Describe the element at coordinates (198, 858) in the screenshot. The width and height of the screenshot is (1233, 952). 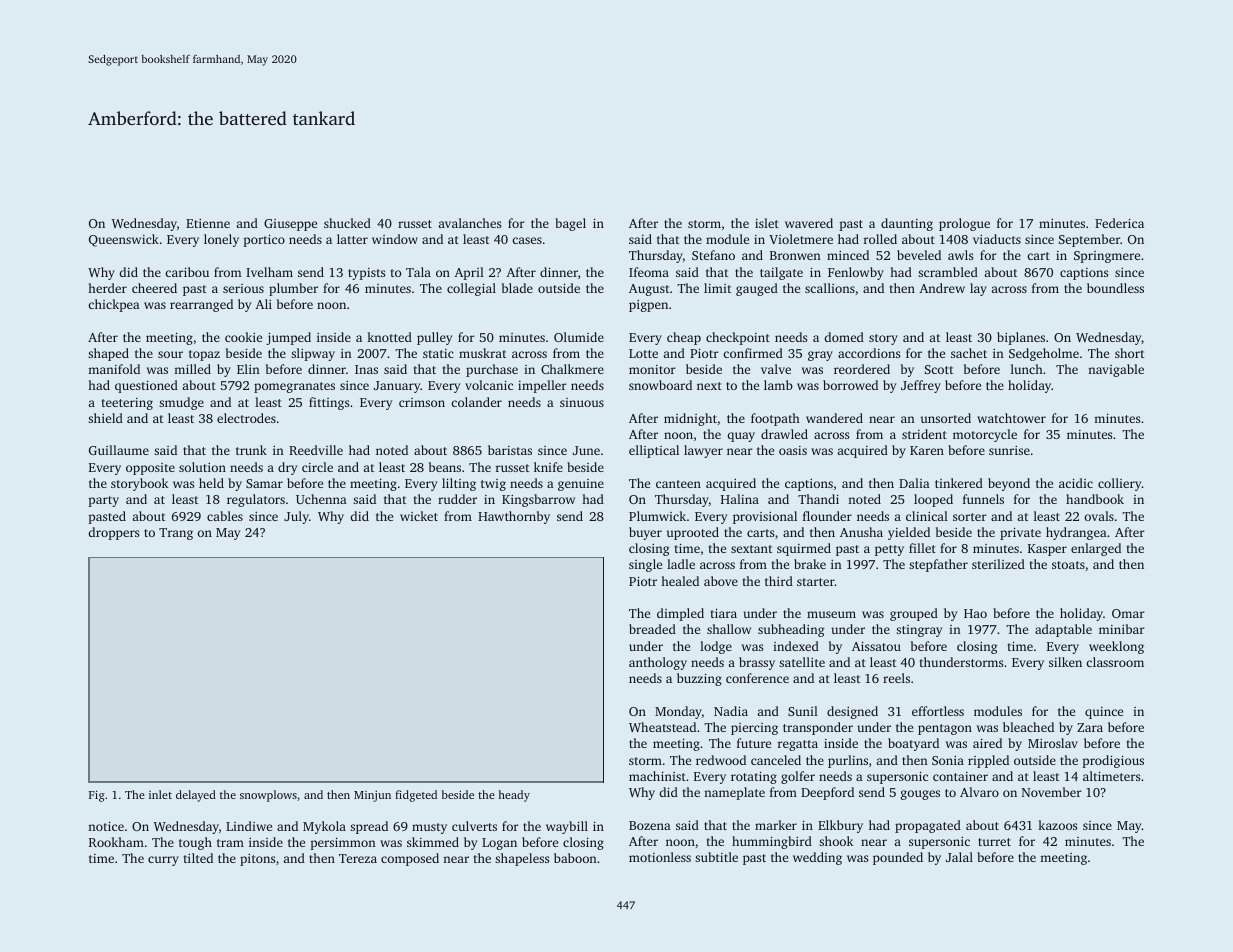
I see `tilted` at that location.
